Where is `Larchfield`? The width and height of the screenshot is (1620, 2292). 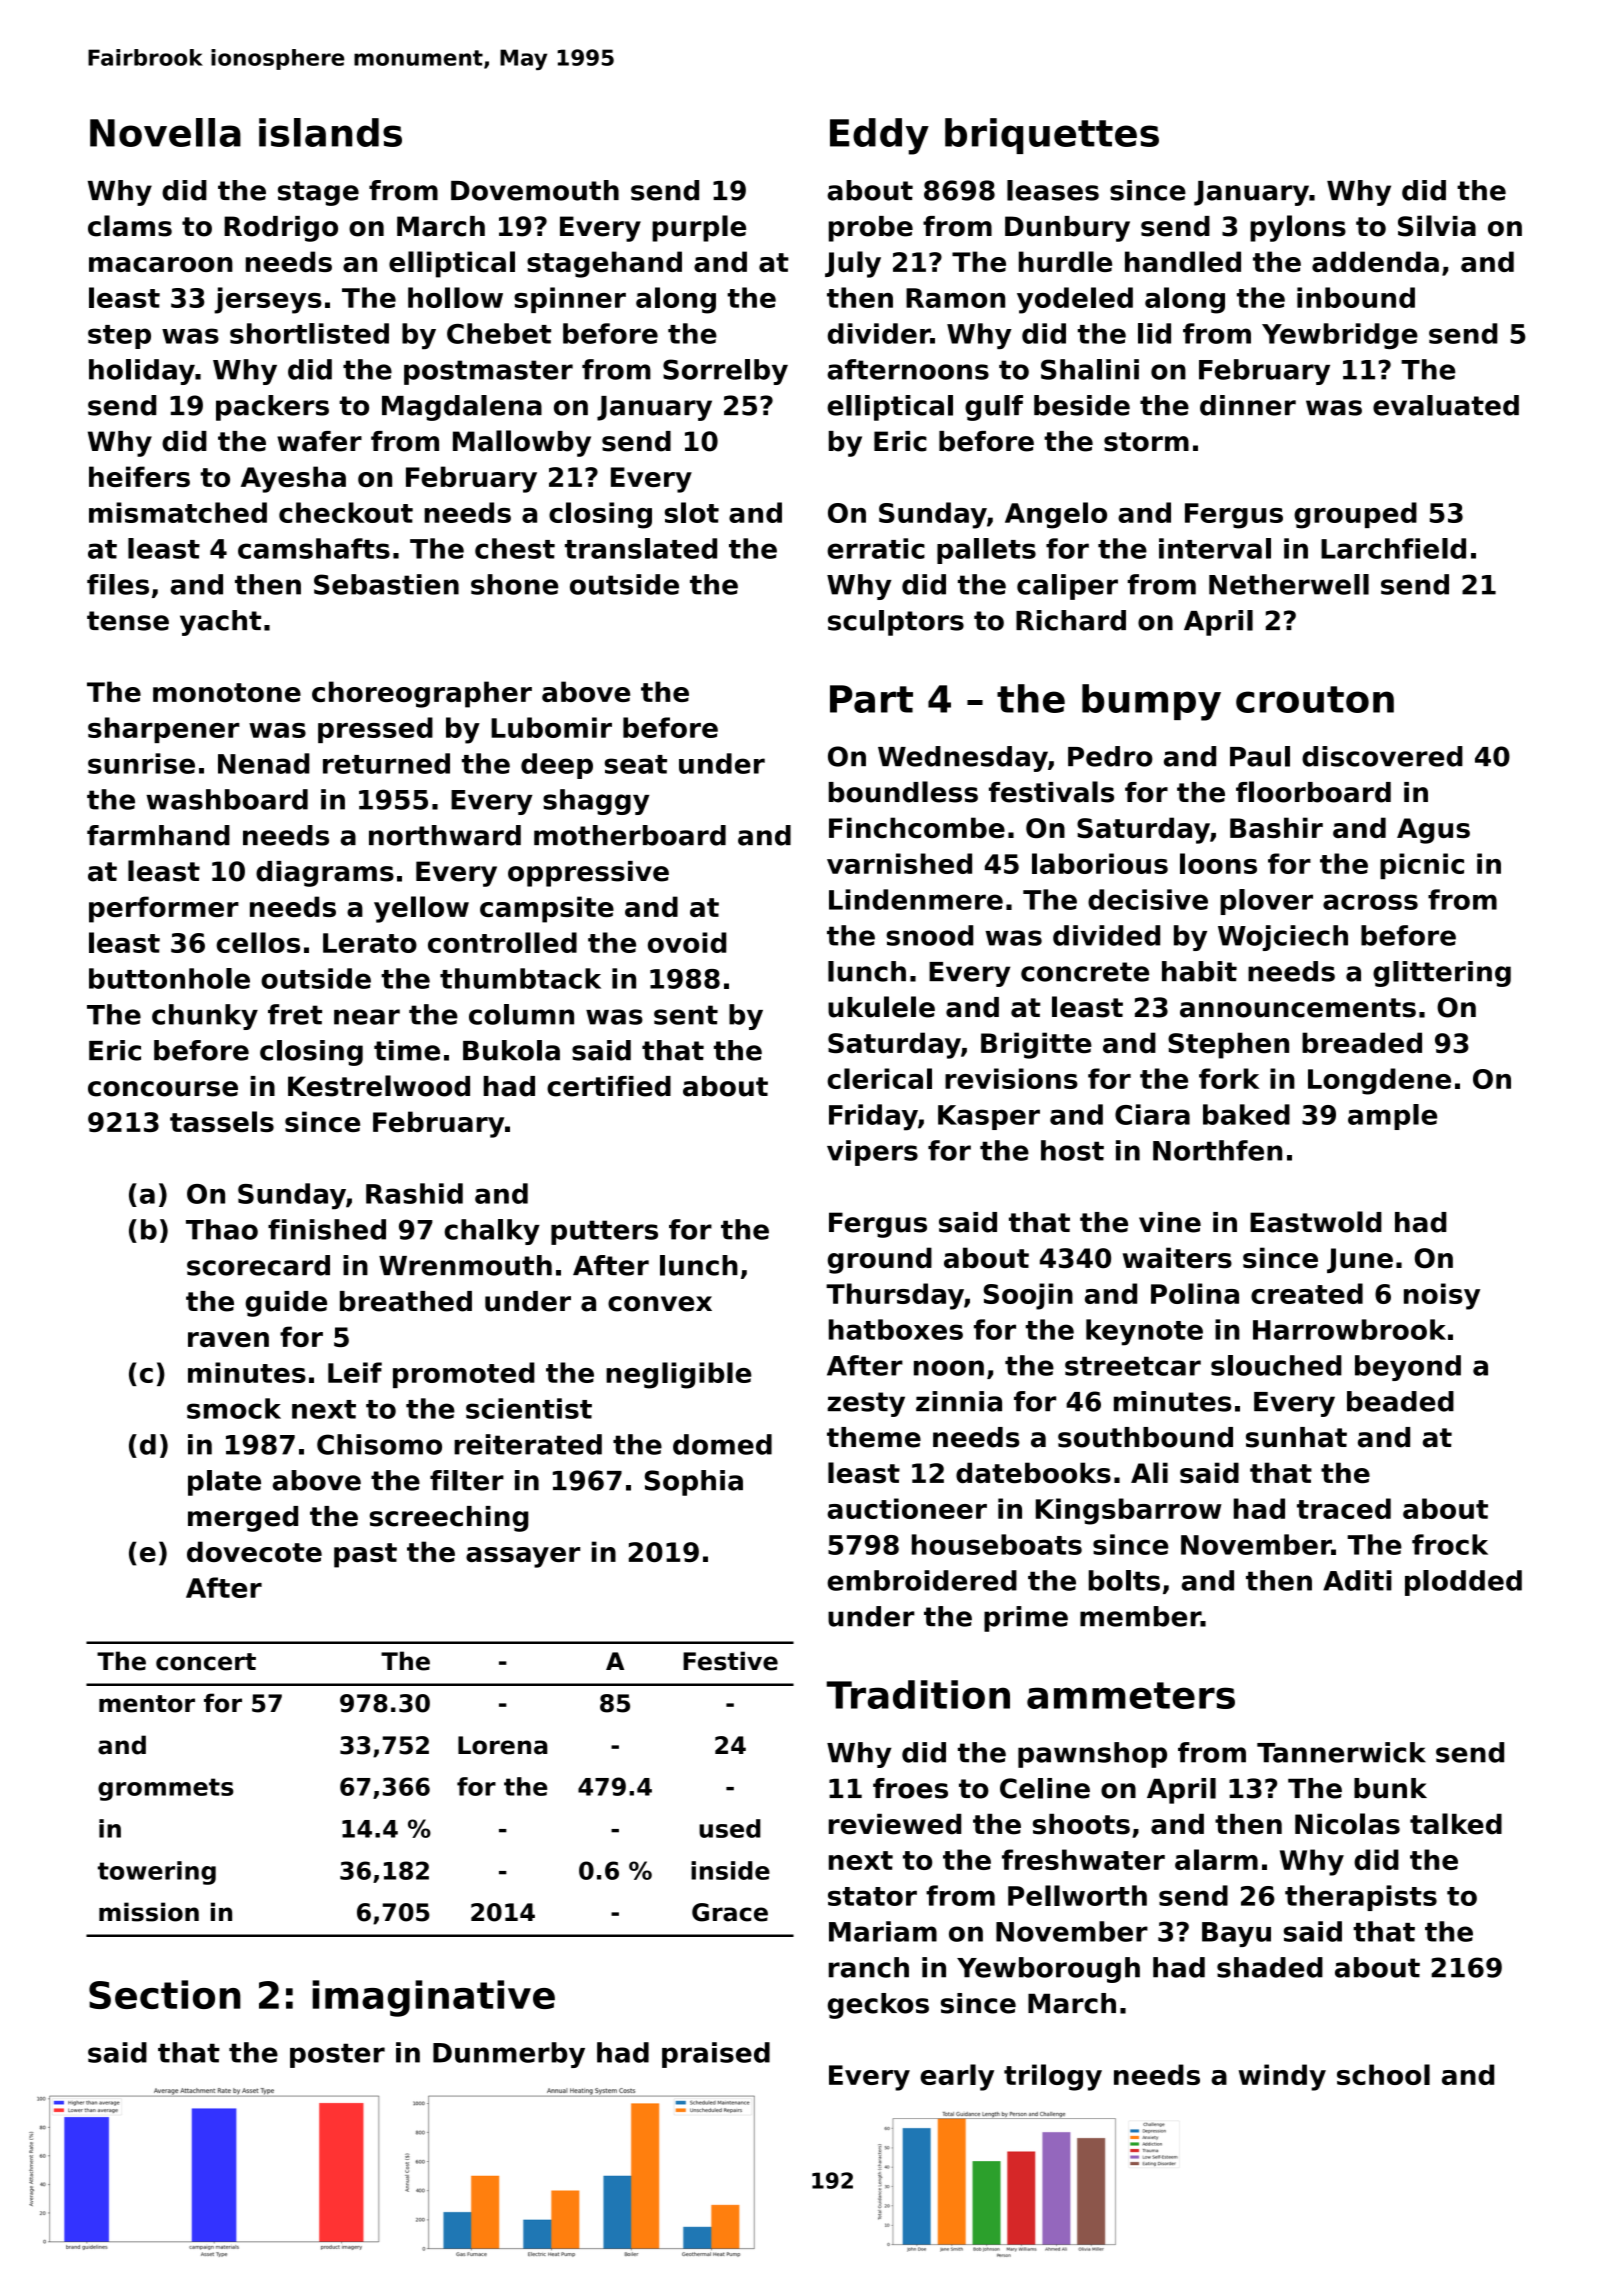
Larchfield is located at coordinates (1393, 548).
